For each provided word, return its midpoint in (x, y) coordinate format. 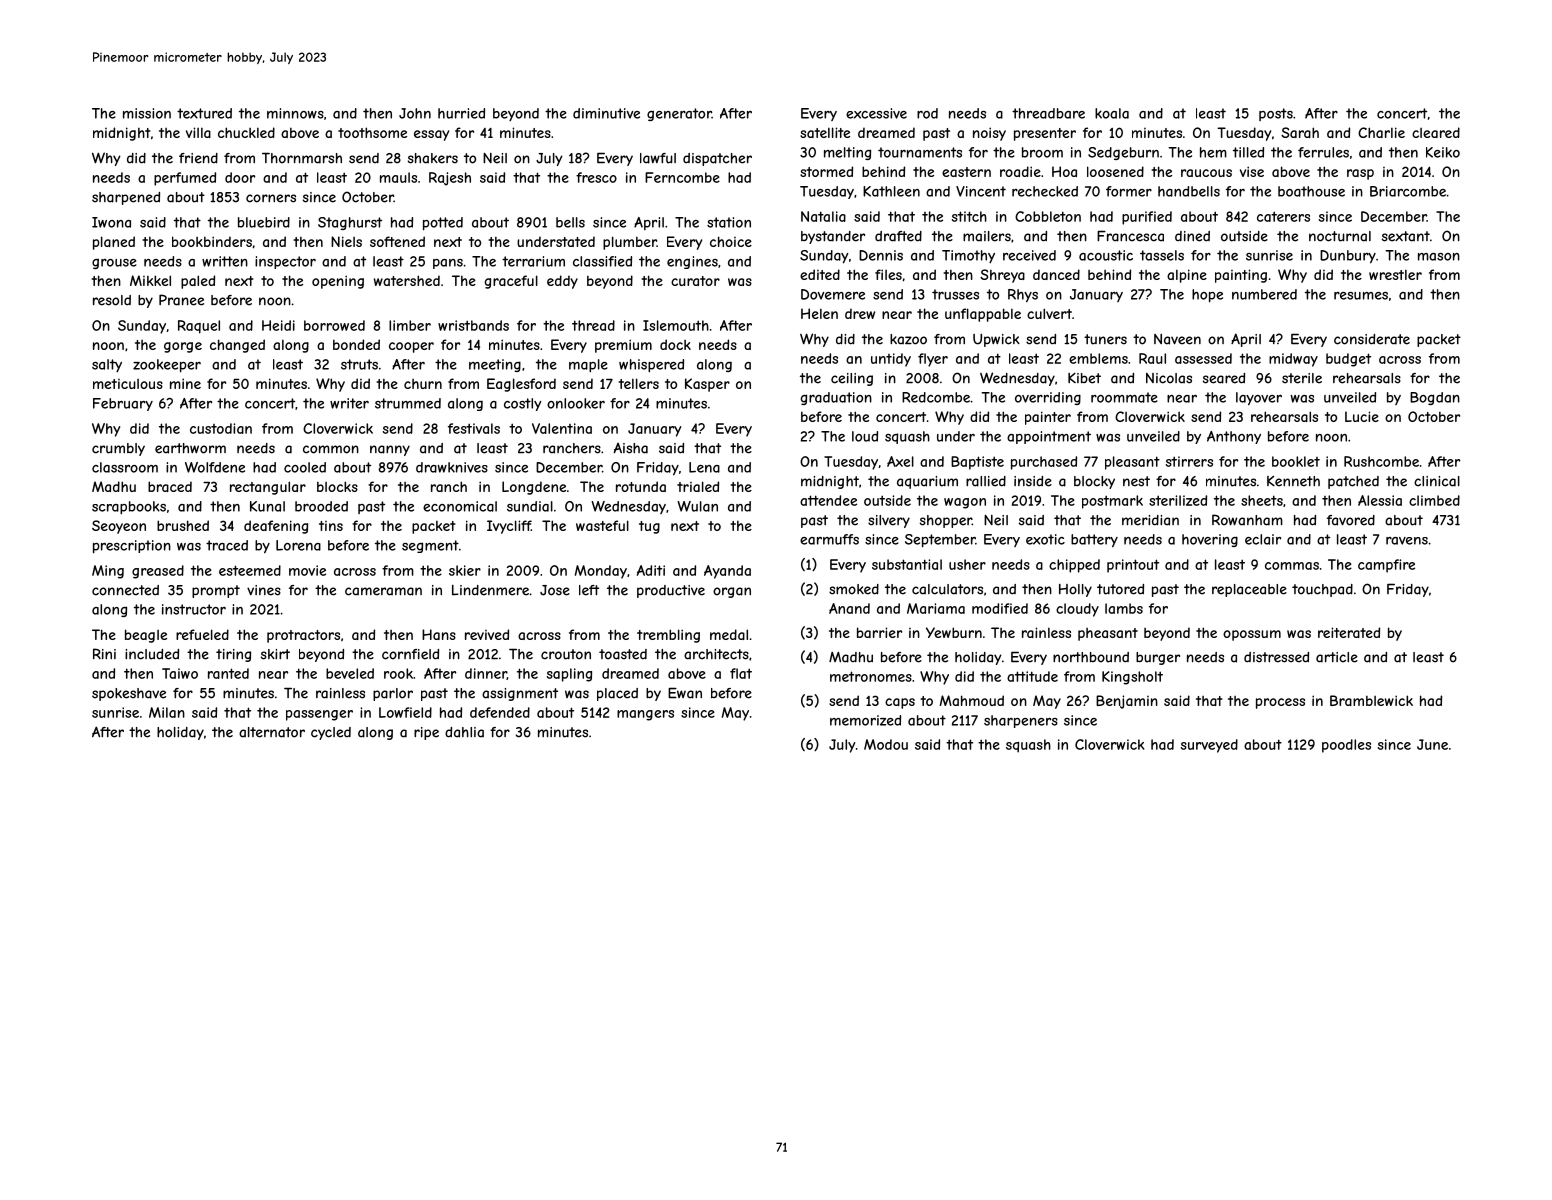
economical (460, 506)
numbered (1264, 294)
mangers (645, 715)
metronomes (871, 676)
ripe (426, 733)
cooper (411, 347)
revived (487, 634)
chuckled (246, 132)
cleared (1436, 132)
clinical (1437, 481)
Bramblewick (1371, 700)
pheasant (1108, 634)
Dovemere (833, 294)
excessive (876, 113)
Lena (704, 467)
